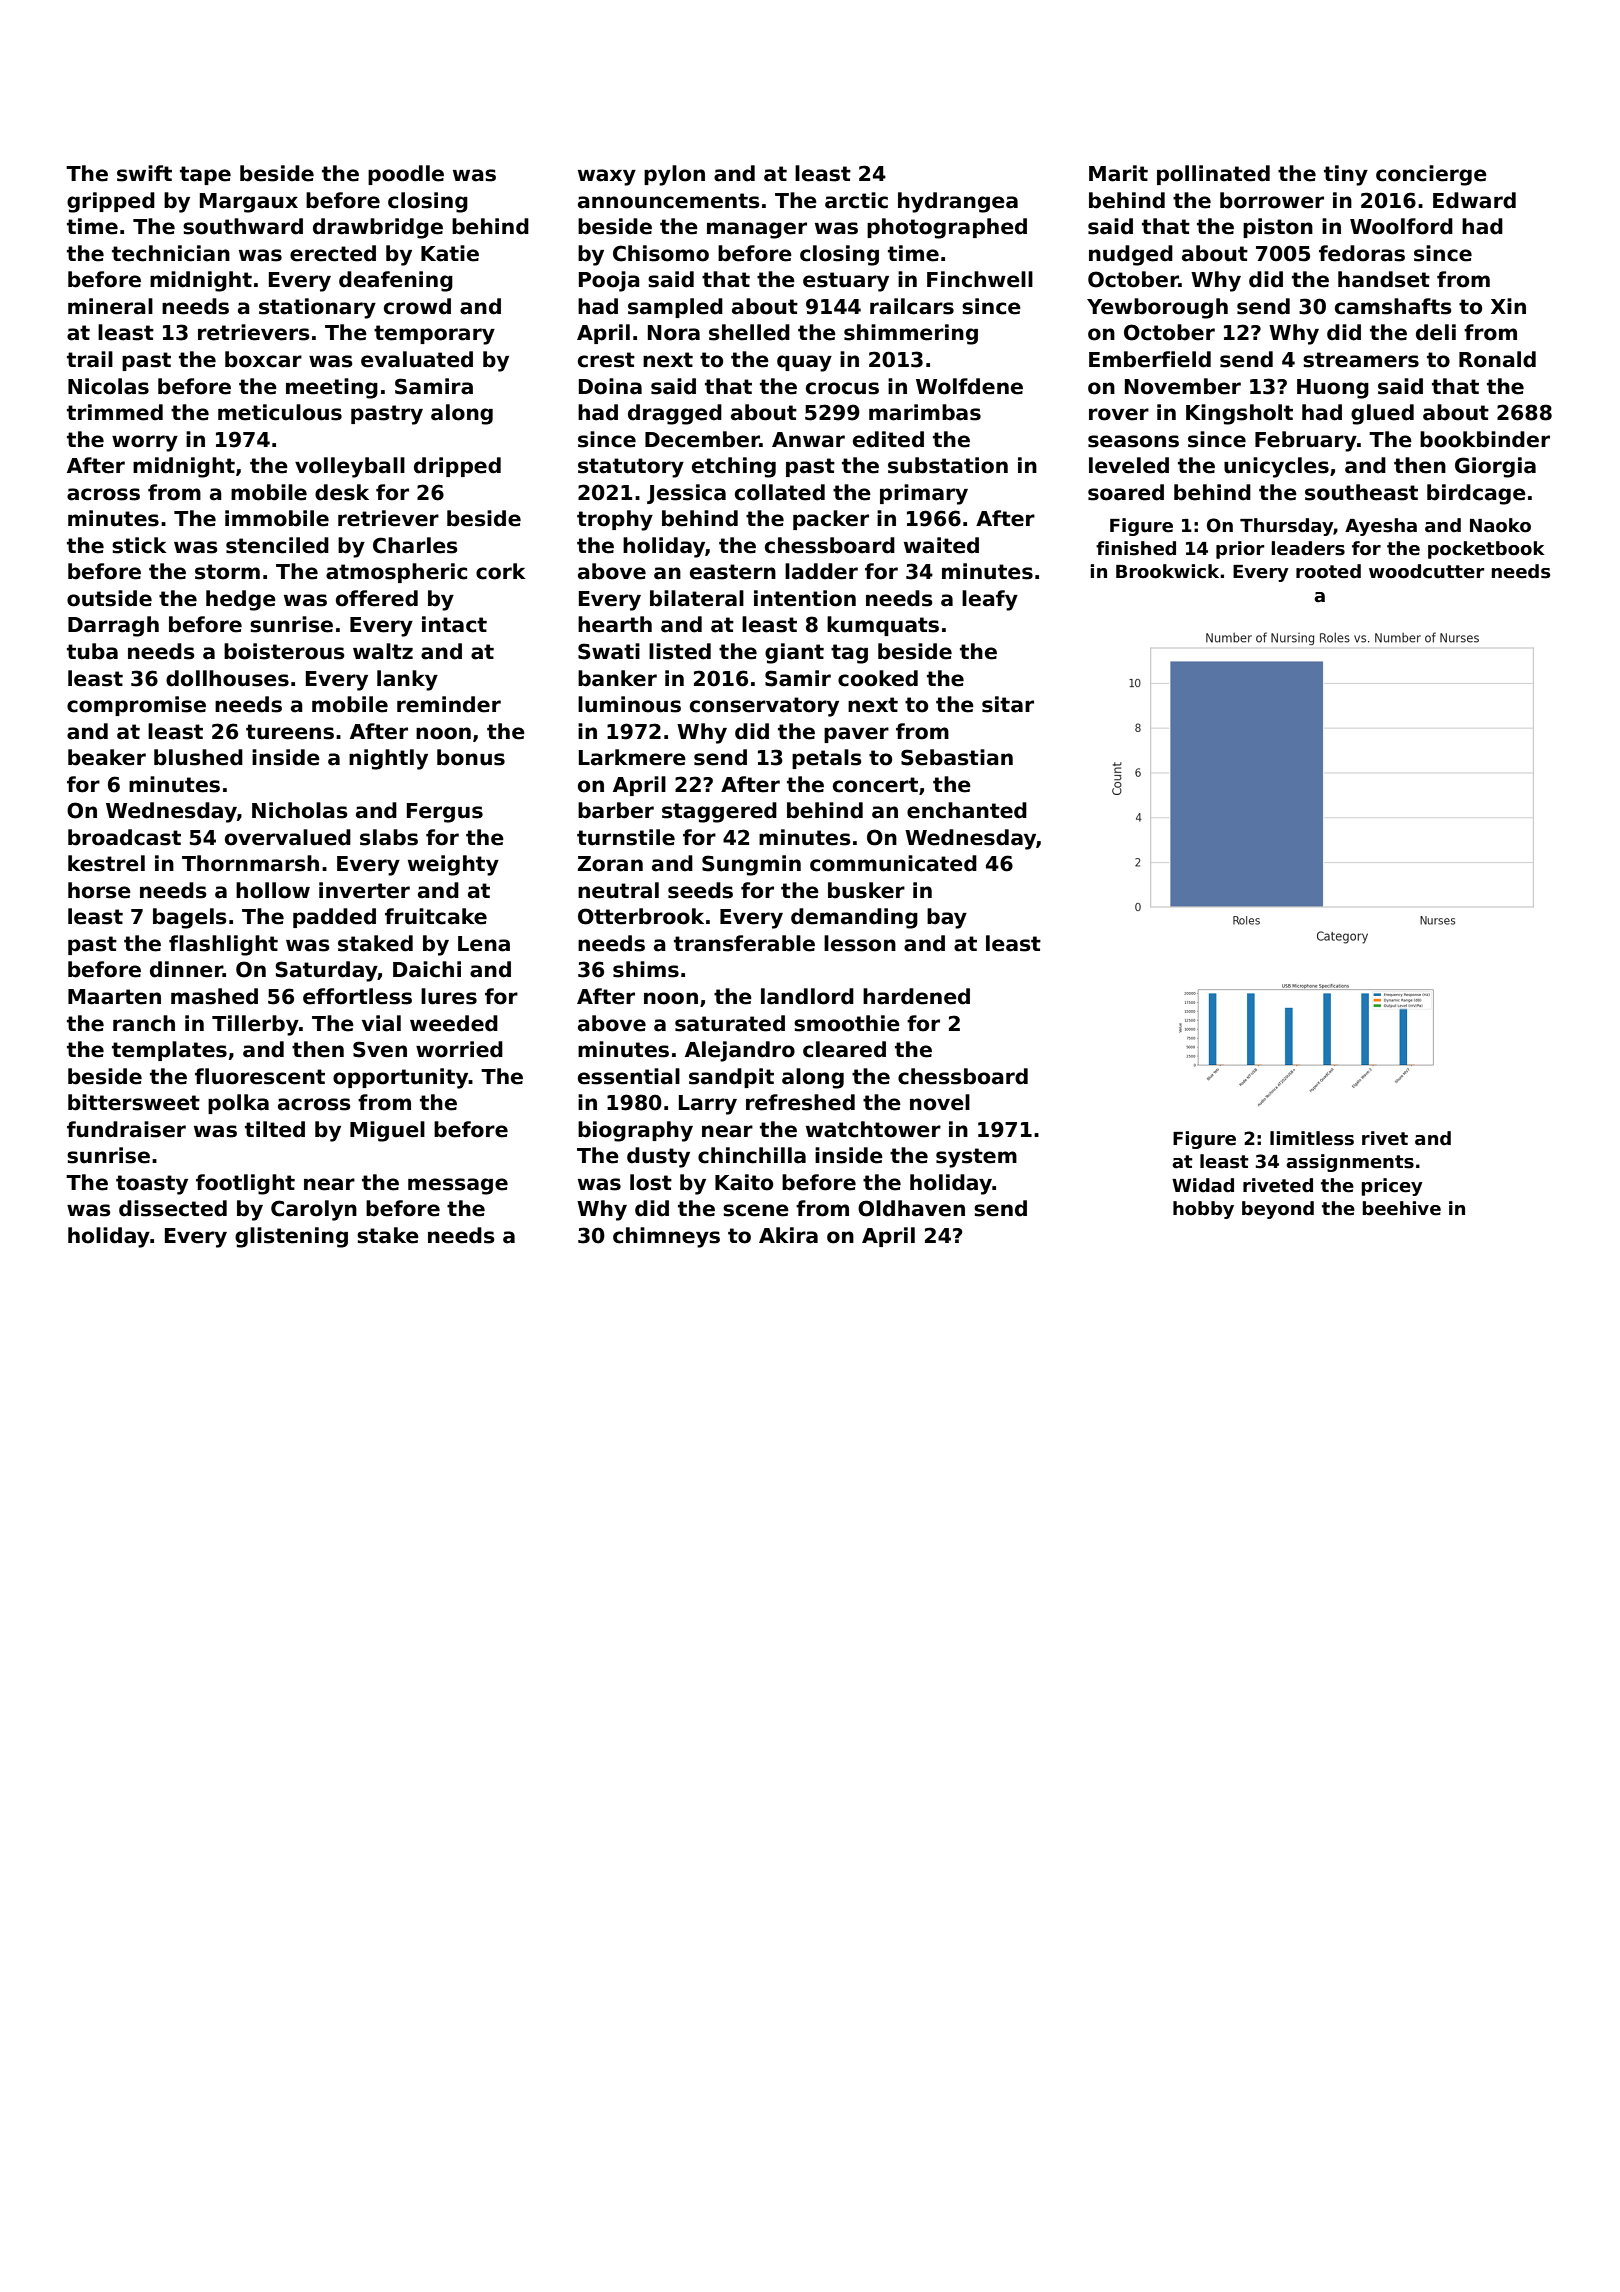  I want to click on poodle, so click(406, 175).
